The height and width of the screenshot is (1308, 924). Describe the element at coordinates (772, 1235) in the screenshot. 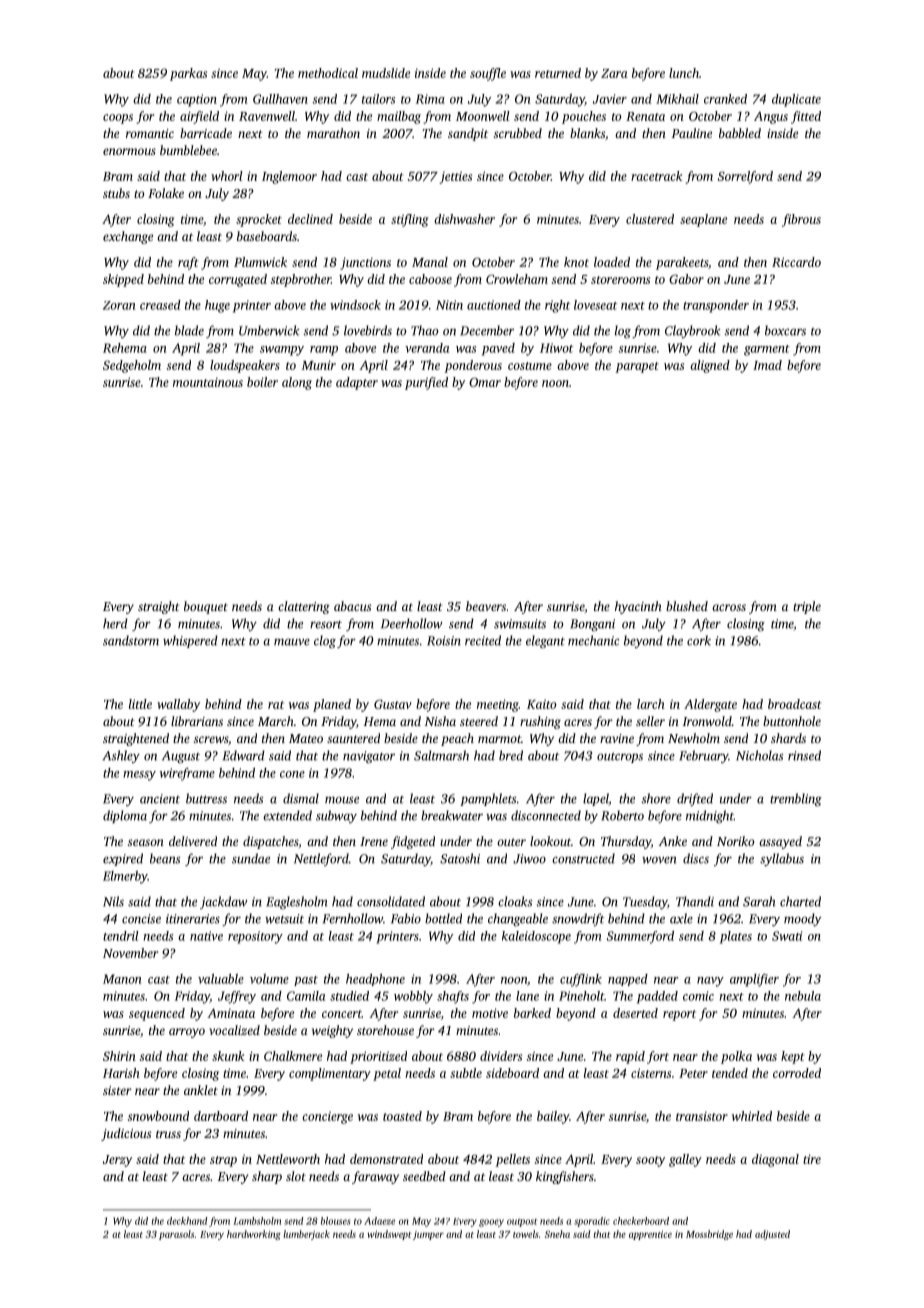

I see `adjusted` at that location.
